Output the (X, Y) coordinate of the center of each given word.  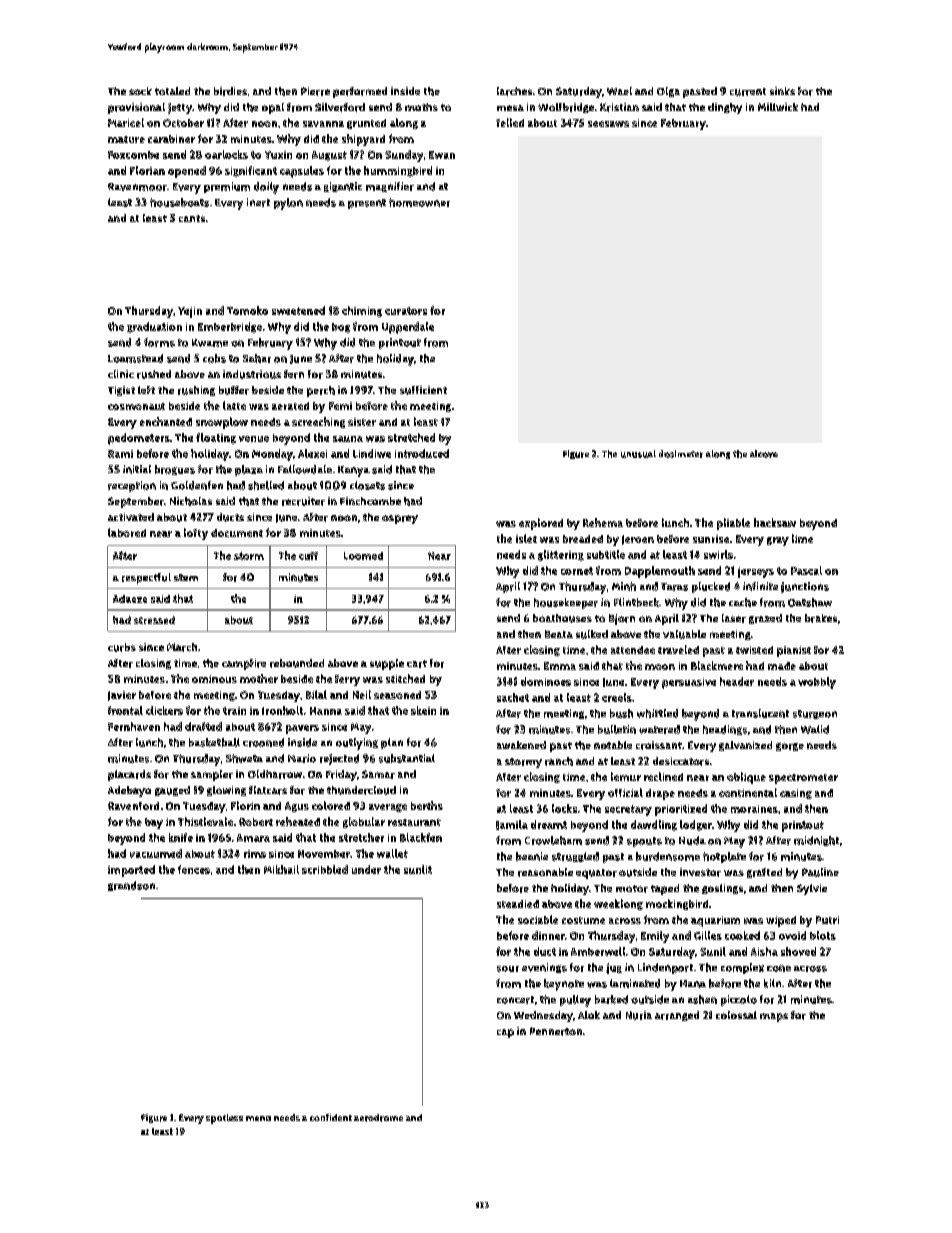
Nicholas (191, 501)
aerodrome (378, 1118)
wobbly (817, 683)
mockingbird (677, 904)
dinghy (725, 108)
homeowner (419, 202)
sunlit (418, 869)
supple (387, 664)
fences (194, 869)
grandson (131, 886)
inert (258, 202)
